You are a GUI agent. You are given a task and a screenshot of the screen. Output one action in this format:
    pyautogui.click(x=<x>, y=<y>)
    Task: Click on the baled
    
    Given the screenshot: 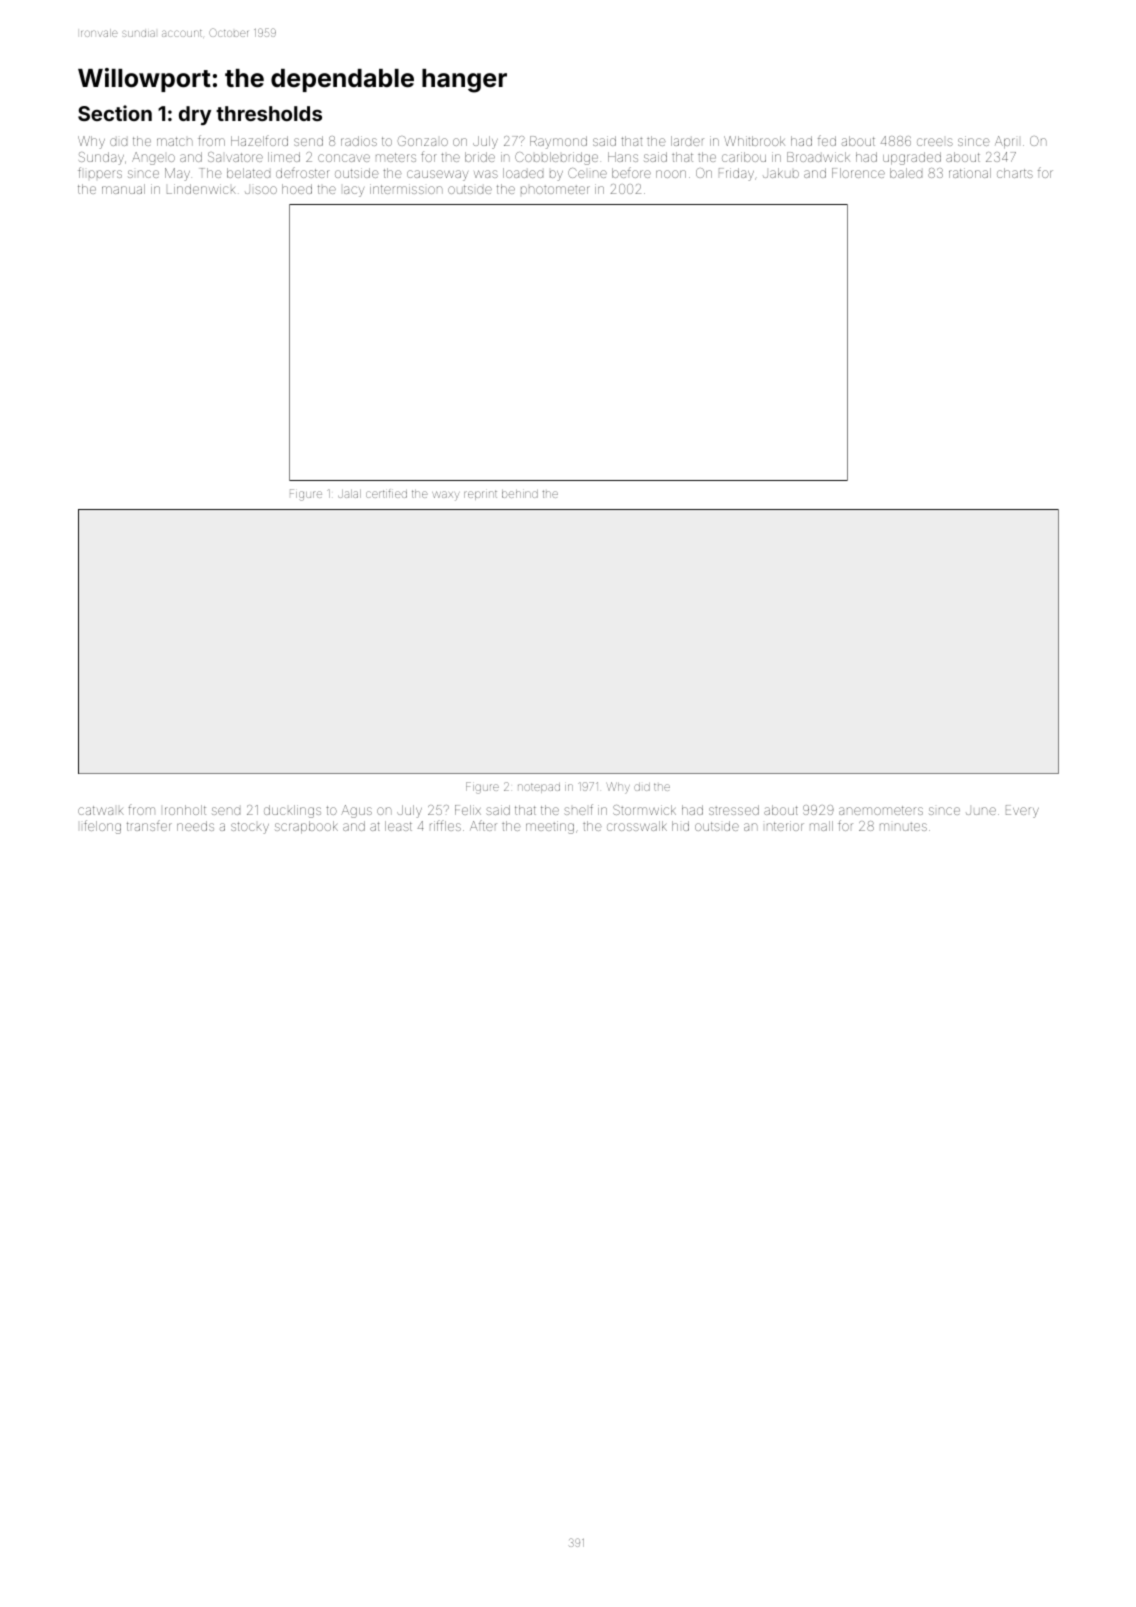 What is the action you would take?
    pyautogui.click(x=906, y=173)
